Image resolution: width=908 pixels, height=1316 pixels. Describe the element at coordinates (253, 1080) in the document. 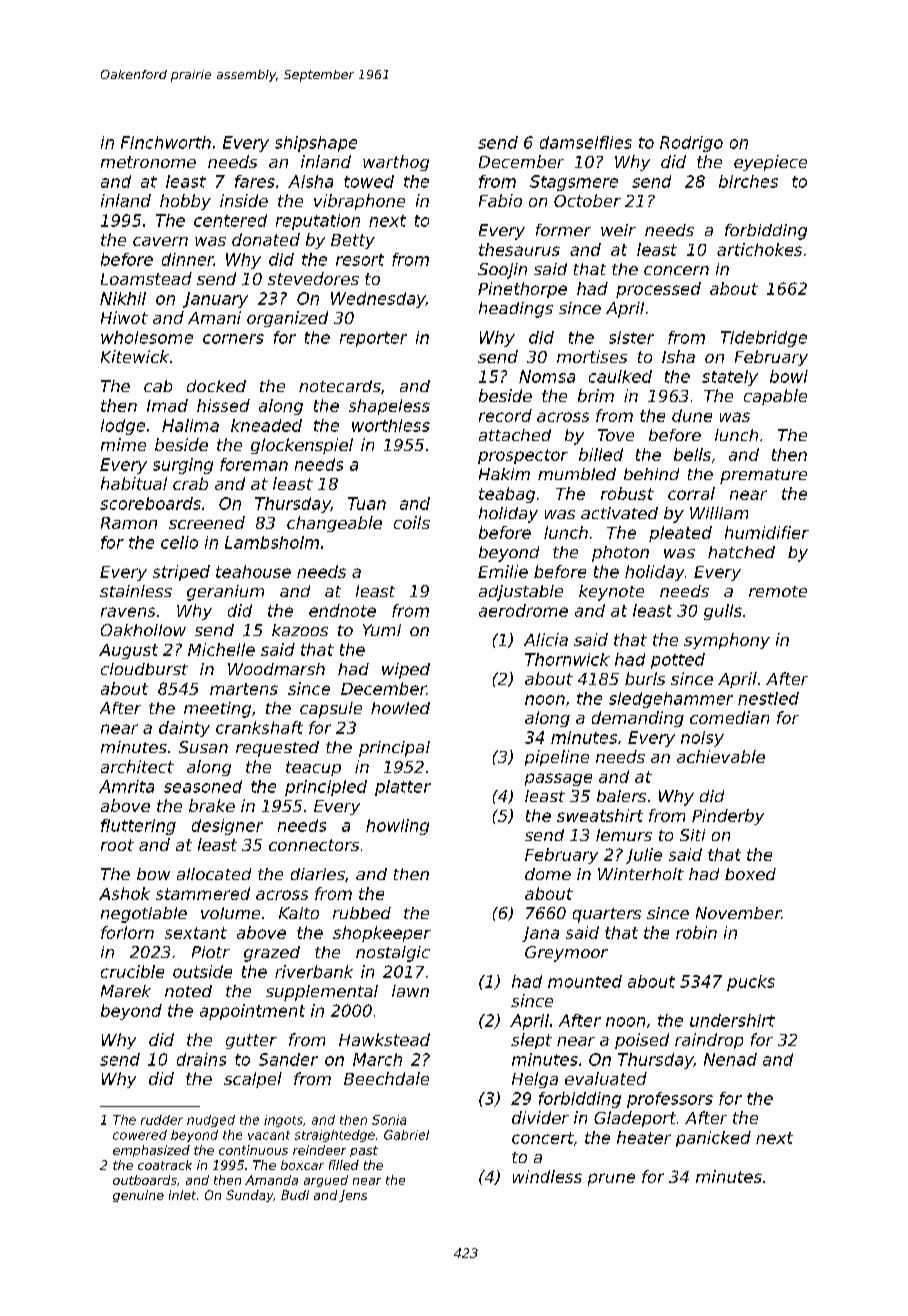

I see `scalpel` at that location.
